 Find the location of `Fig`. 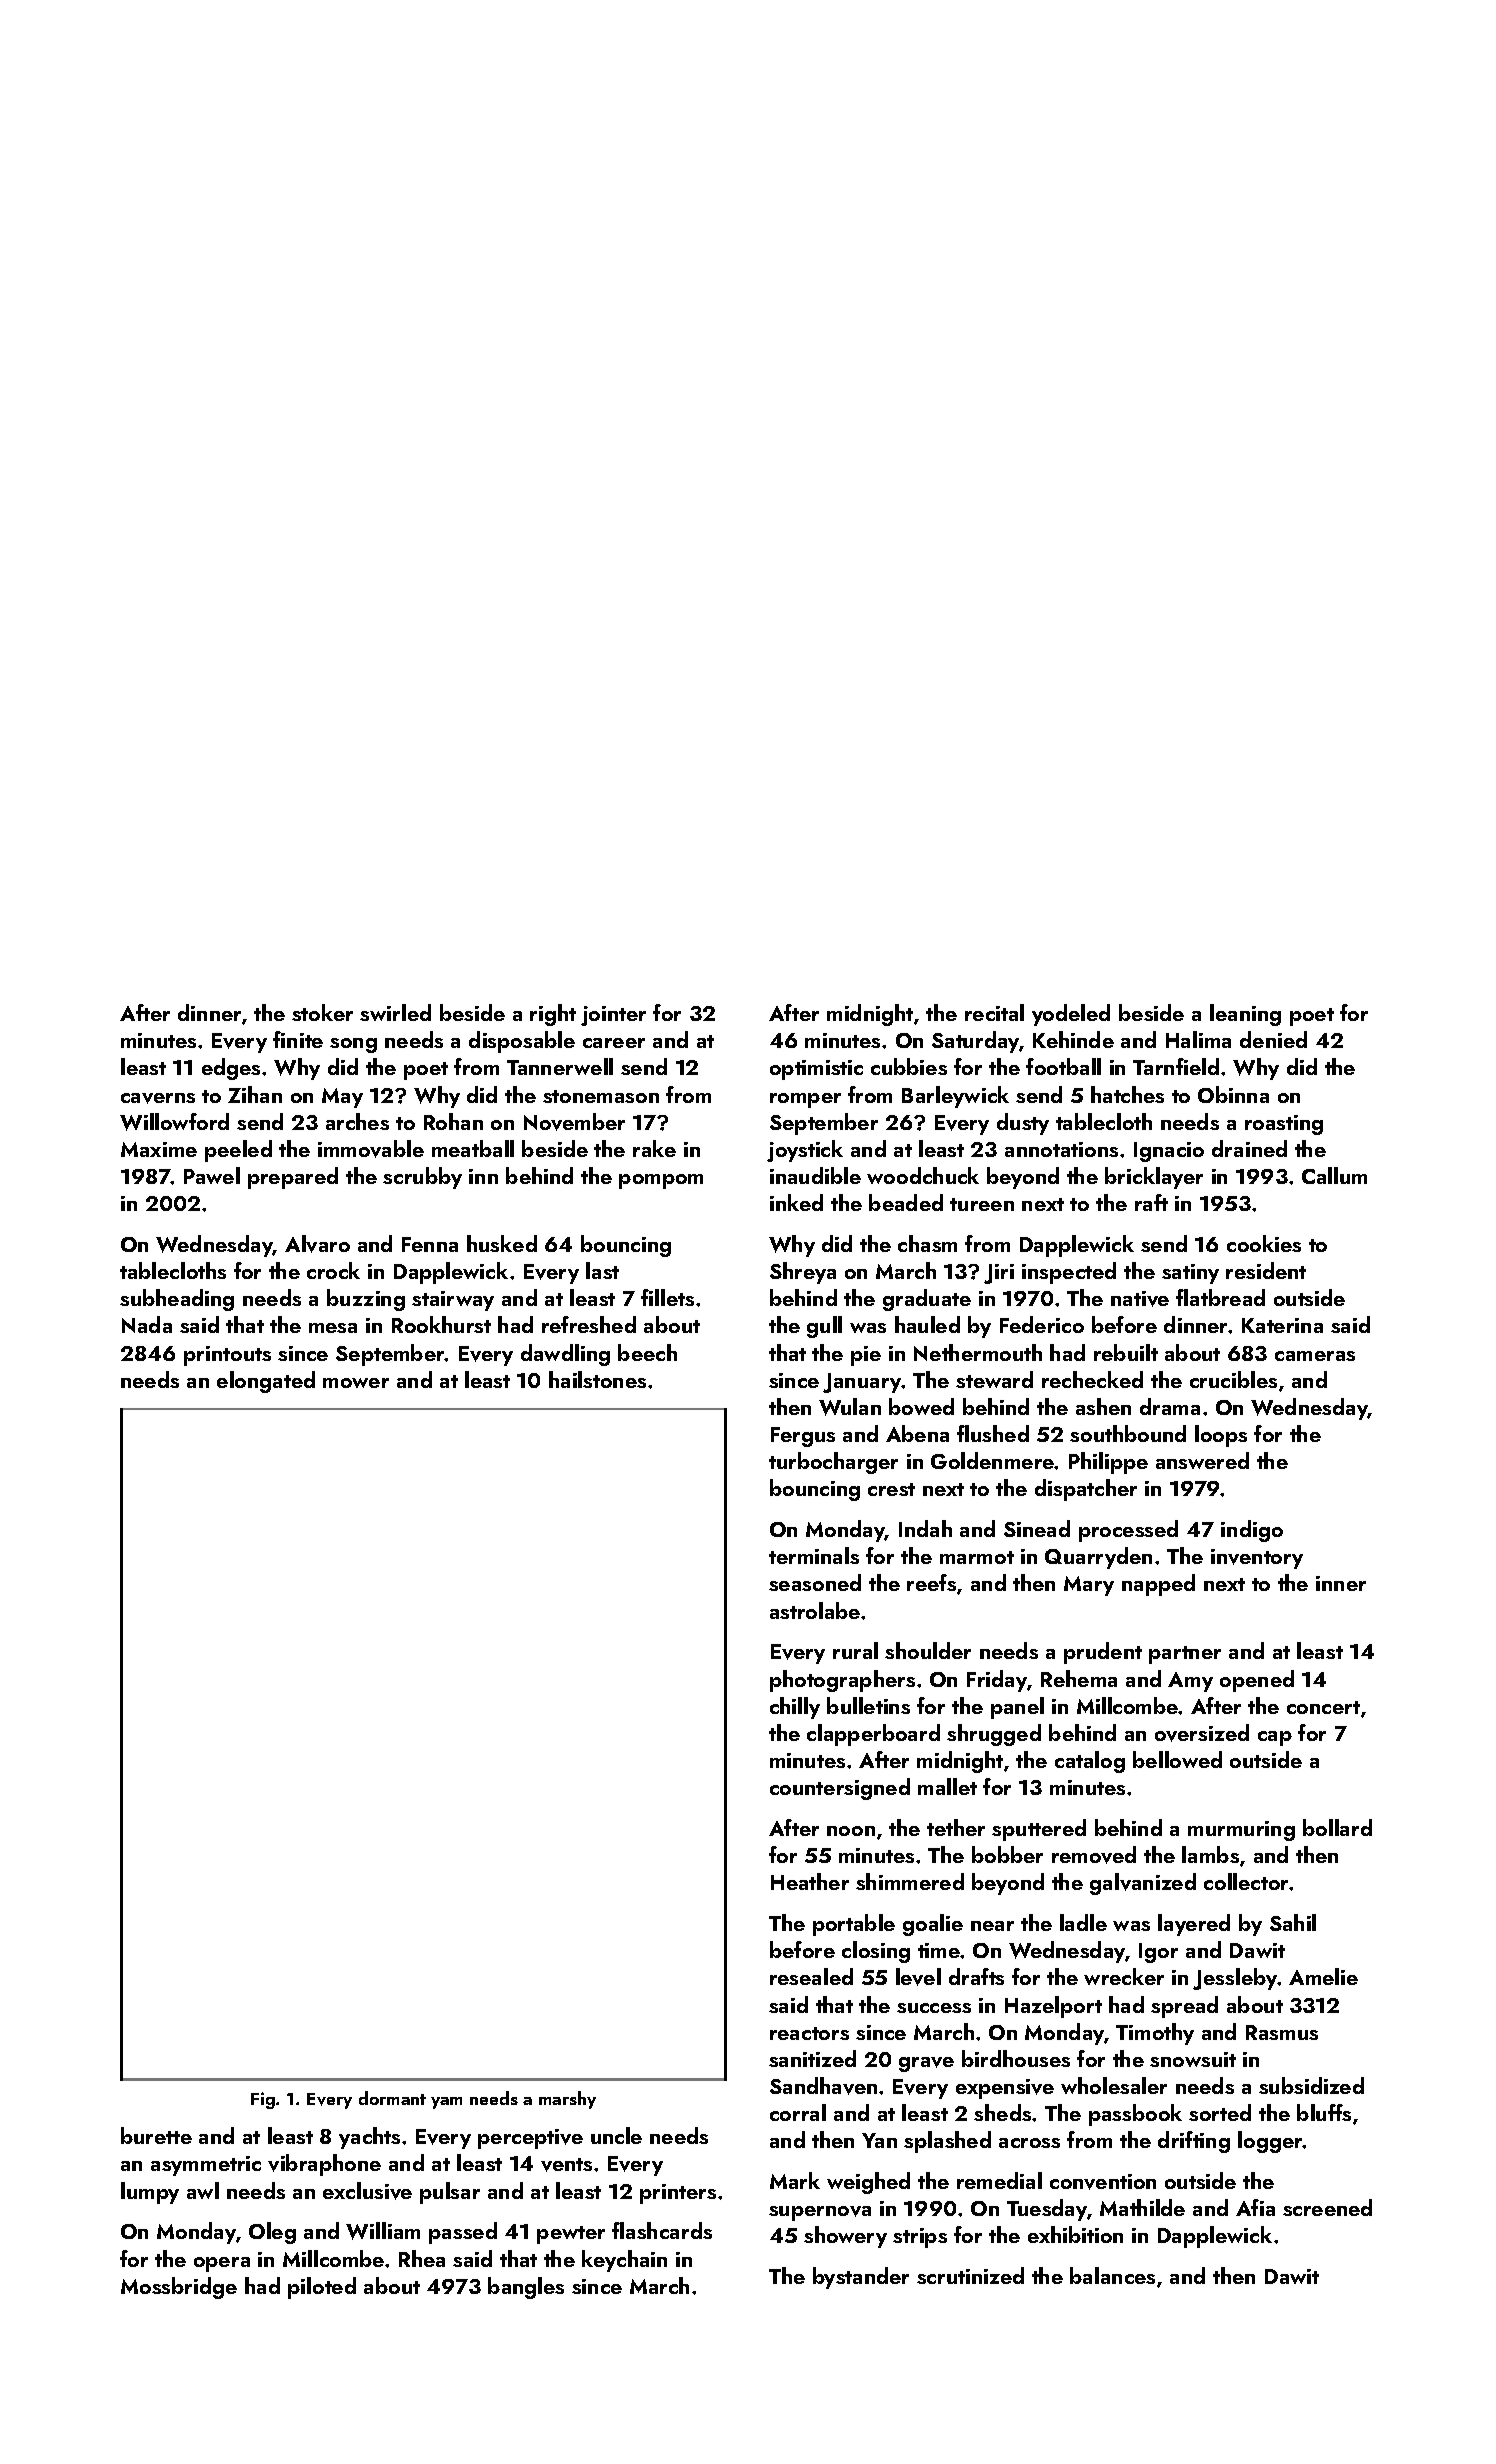

Fig is located at coordinates (263, 2100).
